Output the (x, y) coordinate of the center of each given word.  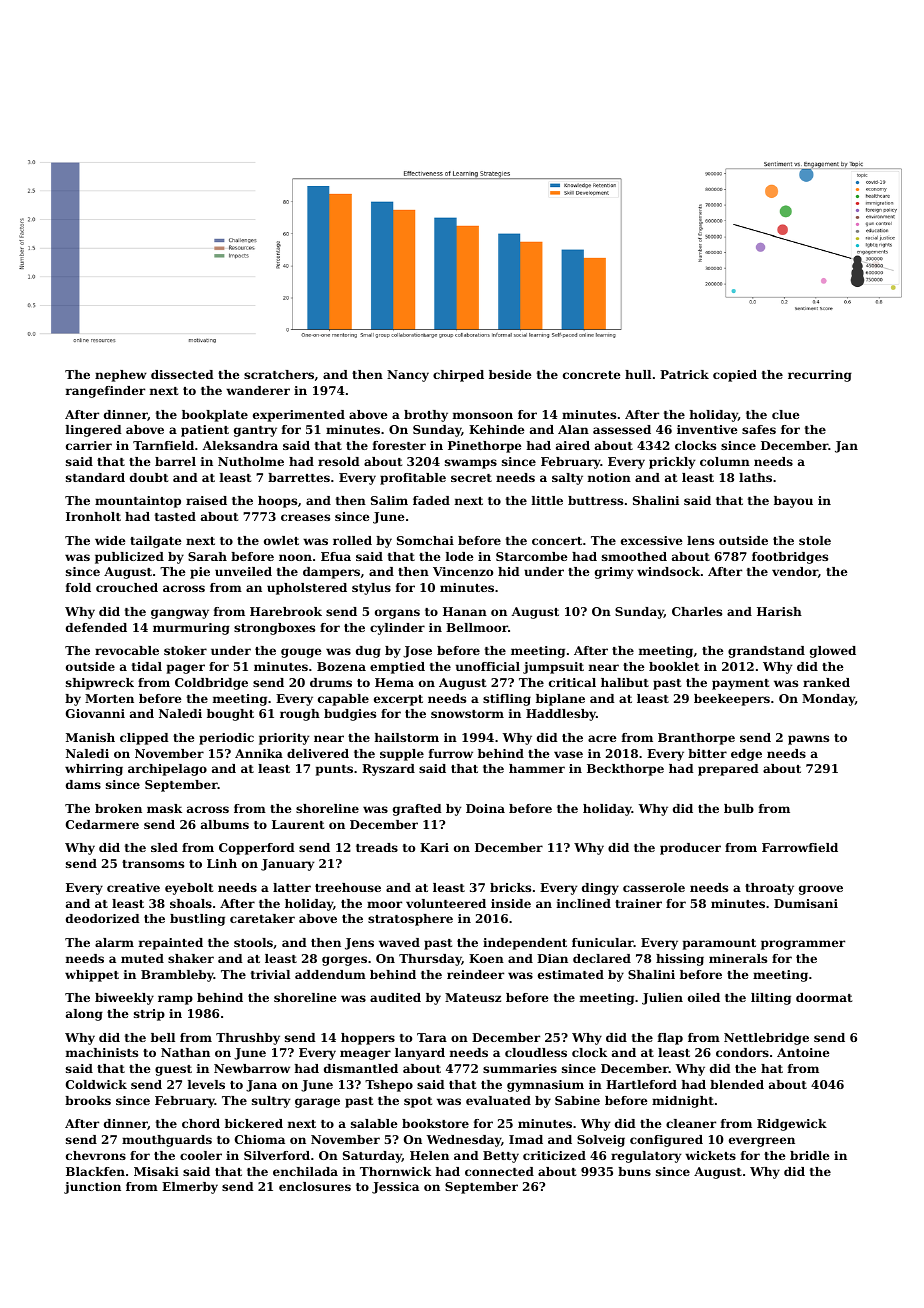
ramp (175, 1000)
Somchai (425, 540)
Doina (485, 808)
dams (83, 784)
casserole (654, 887)
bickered (254, 1123)
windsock (668, 571)
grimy (614, 573)
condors (742, 1052)
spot (418, 1102)
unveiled (243, 571)
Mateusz (473, 997)
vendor (795, 571)
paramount (719, 944)
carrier (89, 445)
